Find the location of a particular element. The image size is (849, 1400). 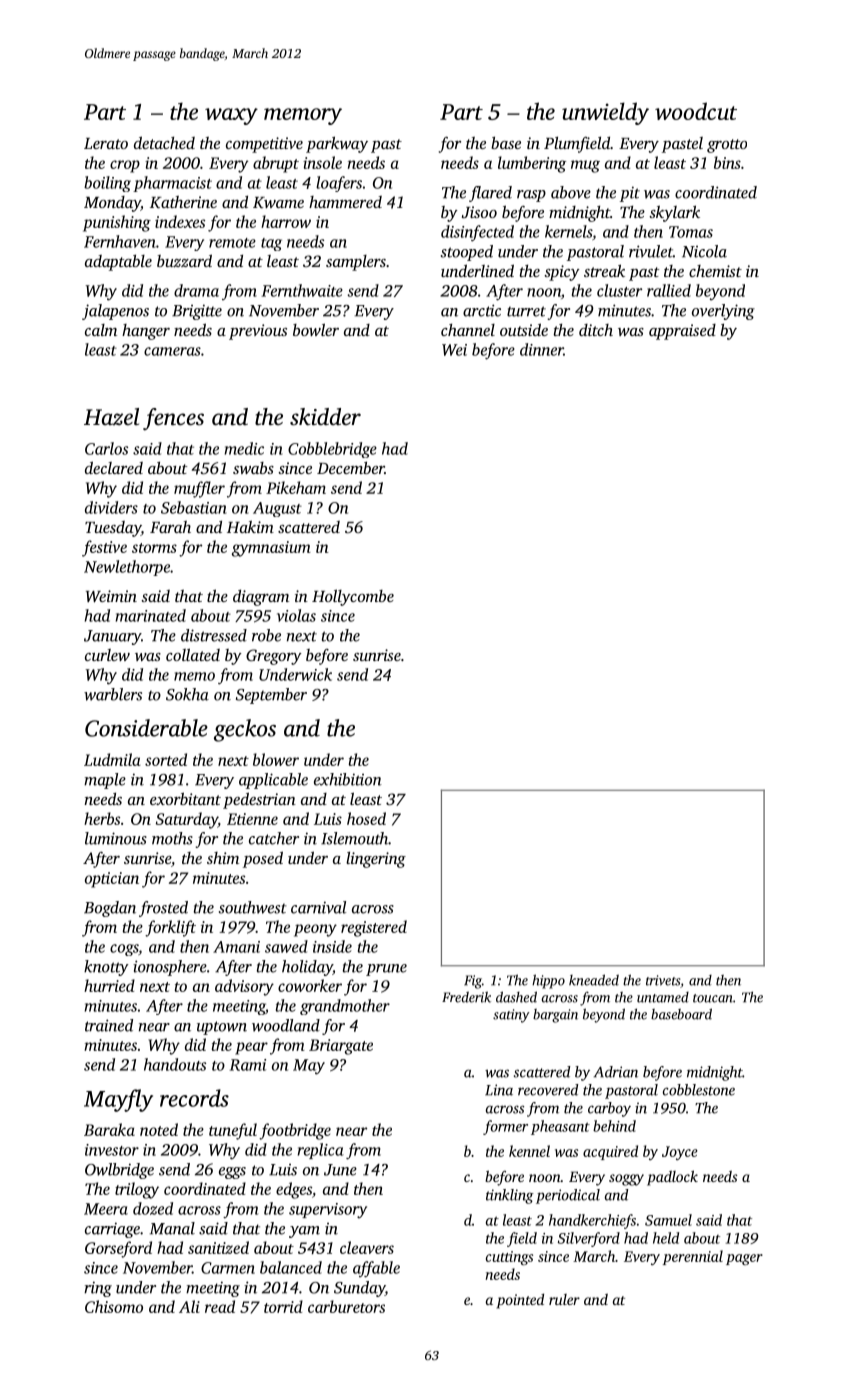

warblers is located at coordinates (113, 694).
